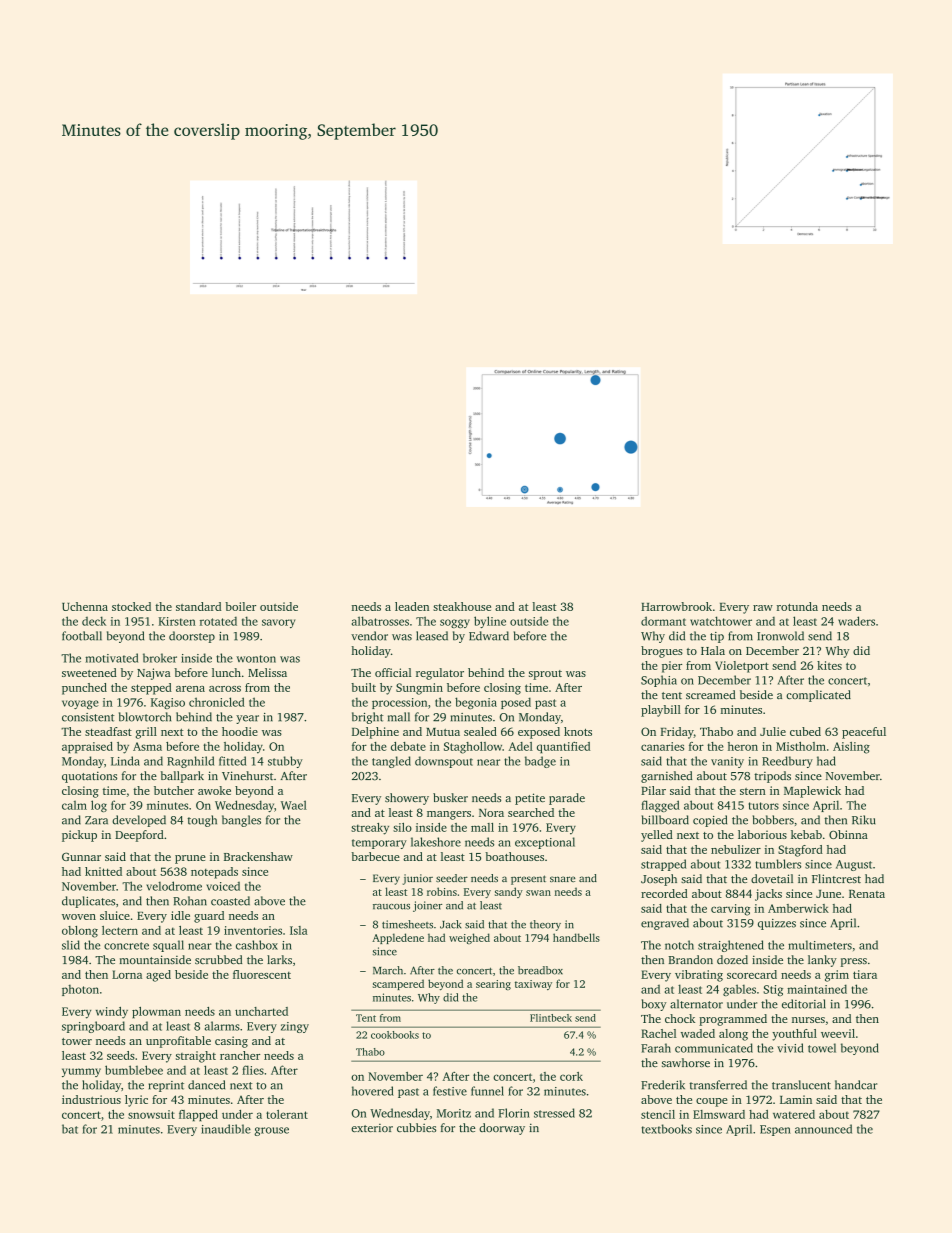 This page has height=1233, width=952. I want to click on snowsuit, so click(151, 1114).
